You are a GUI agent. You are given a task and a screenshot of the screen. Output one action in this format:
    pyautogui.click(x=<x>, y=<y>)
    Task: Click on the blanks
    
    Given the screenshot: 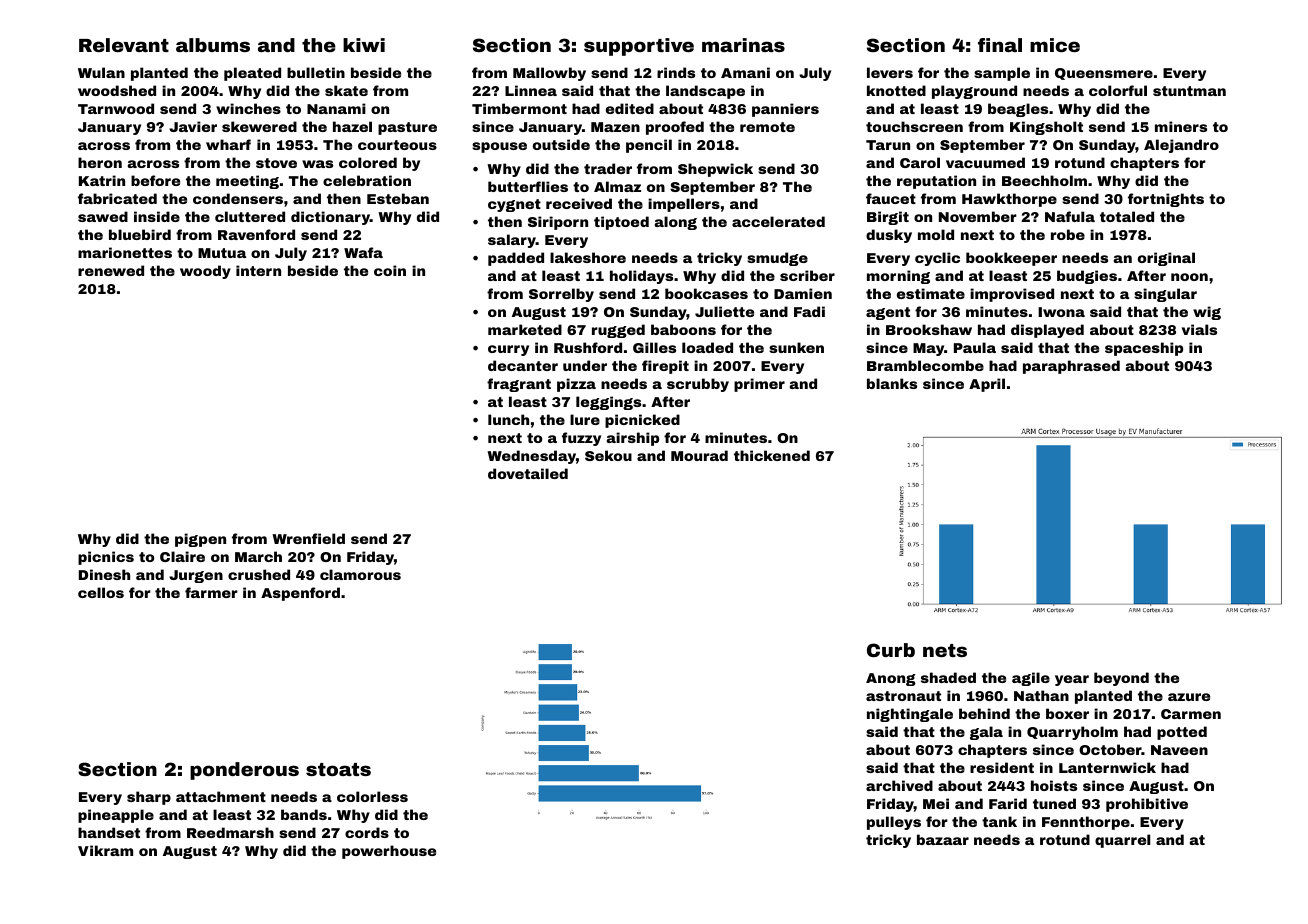 What is the action you would take?
    pyautogui.click(x=892, y=383)
